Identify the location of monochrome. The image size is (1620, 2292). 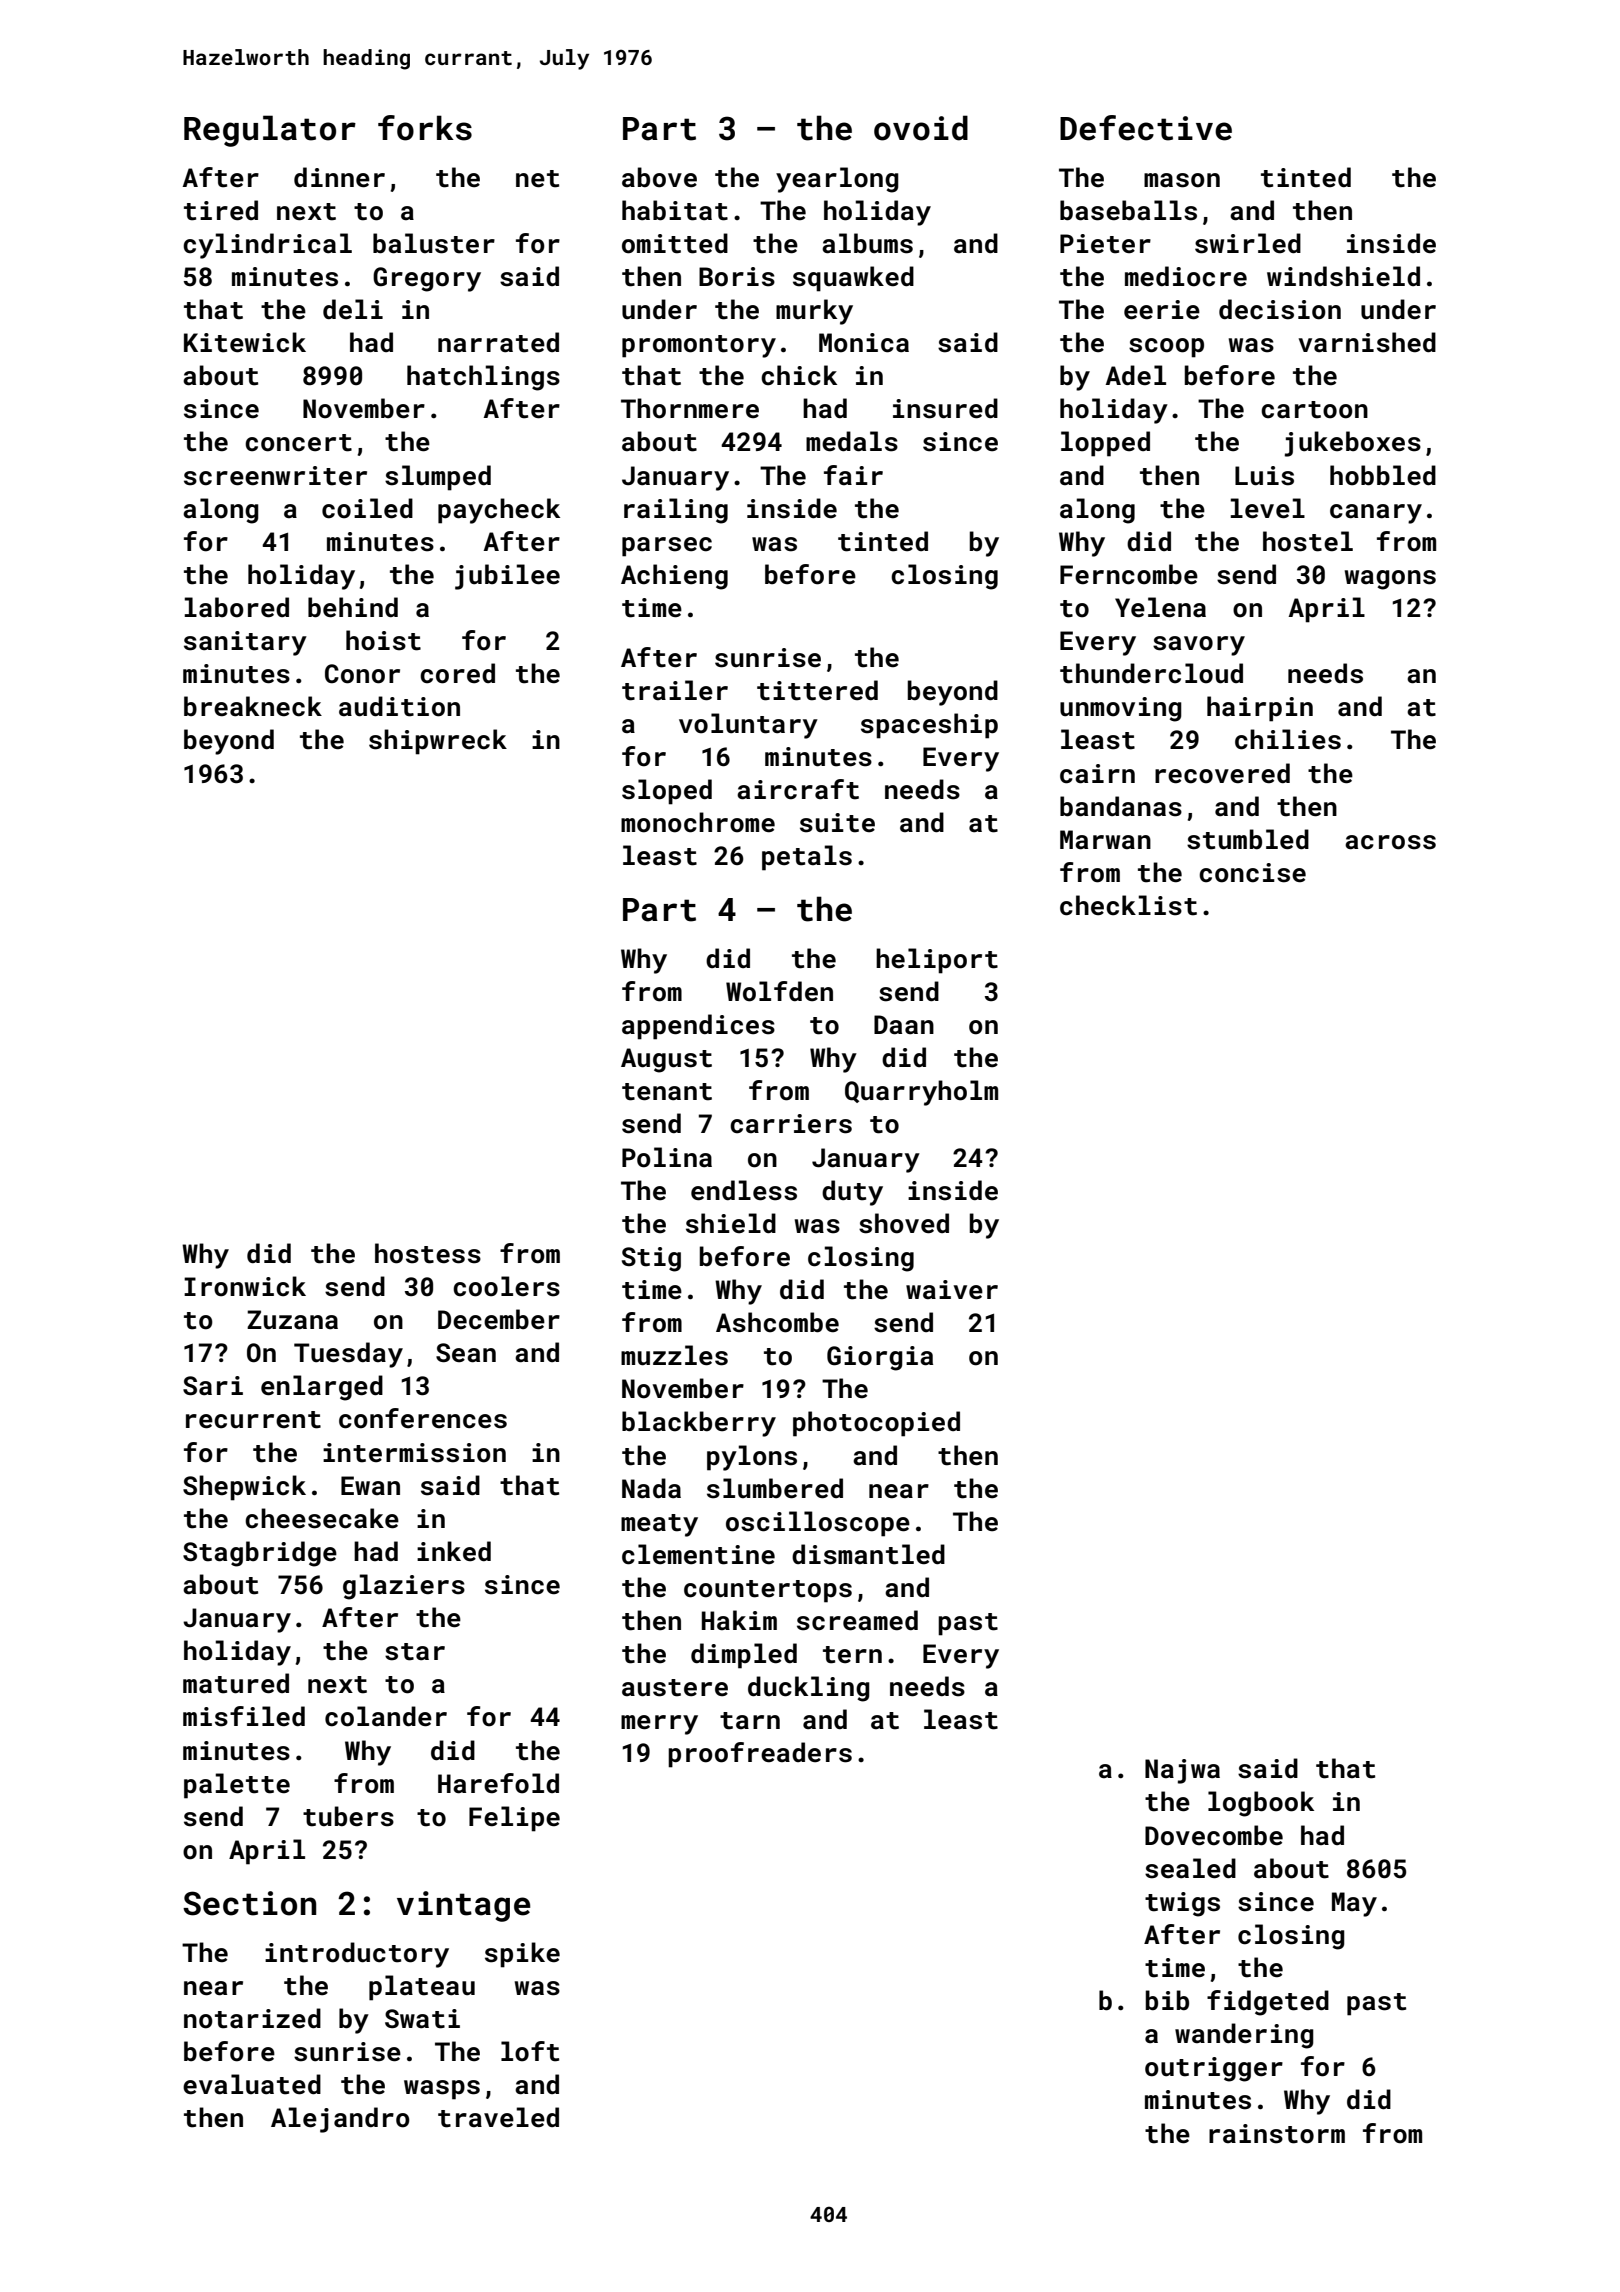
(698, 822).
